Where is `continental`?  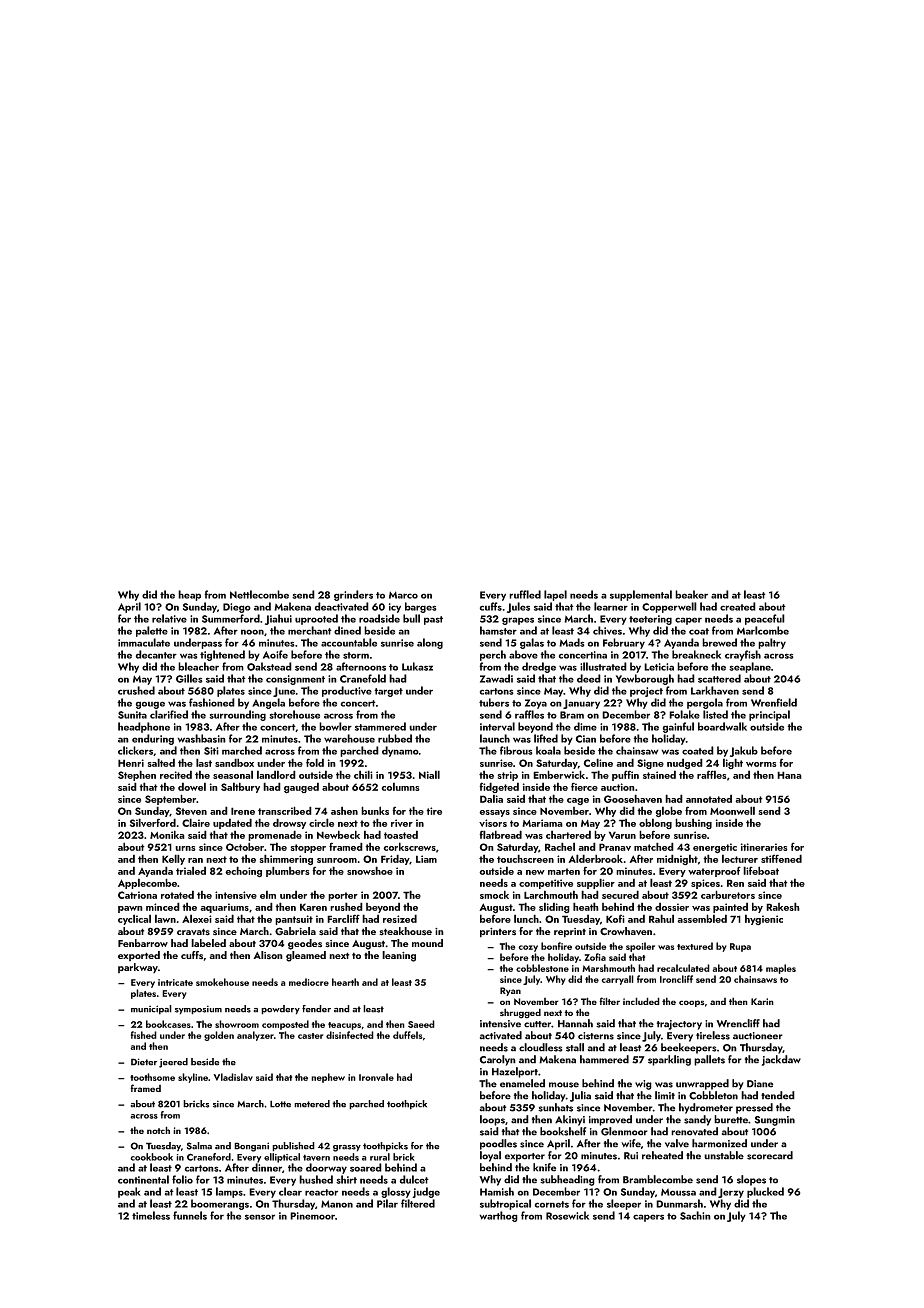 continental is located at coordinates (143, 1179).
